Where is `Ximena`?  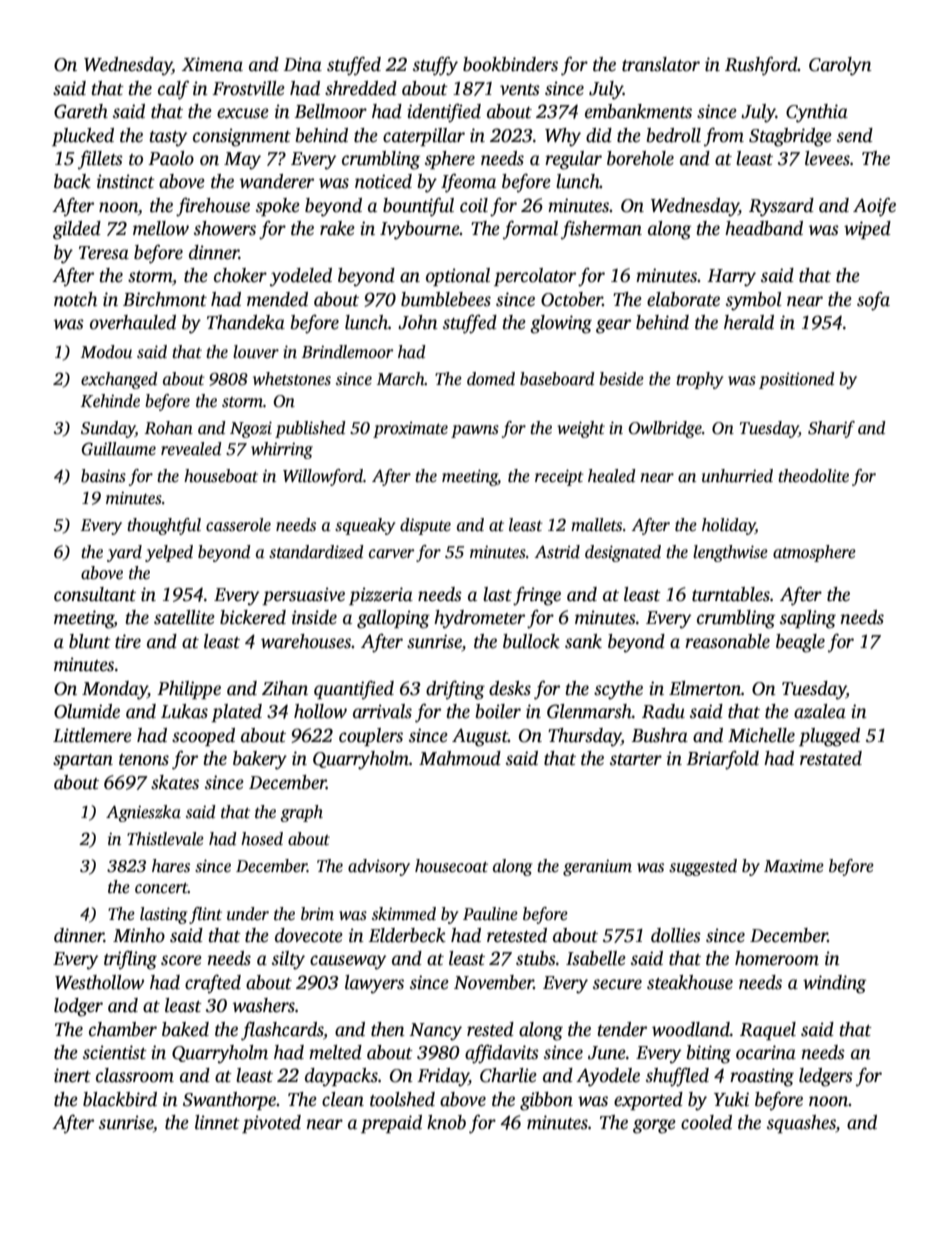 Ximena is located at coordinates (212, 64).
